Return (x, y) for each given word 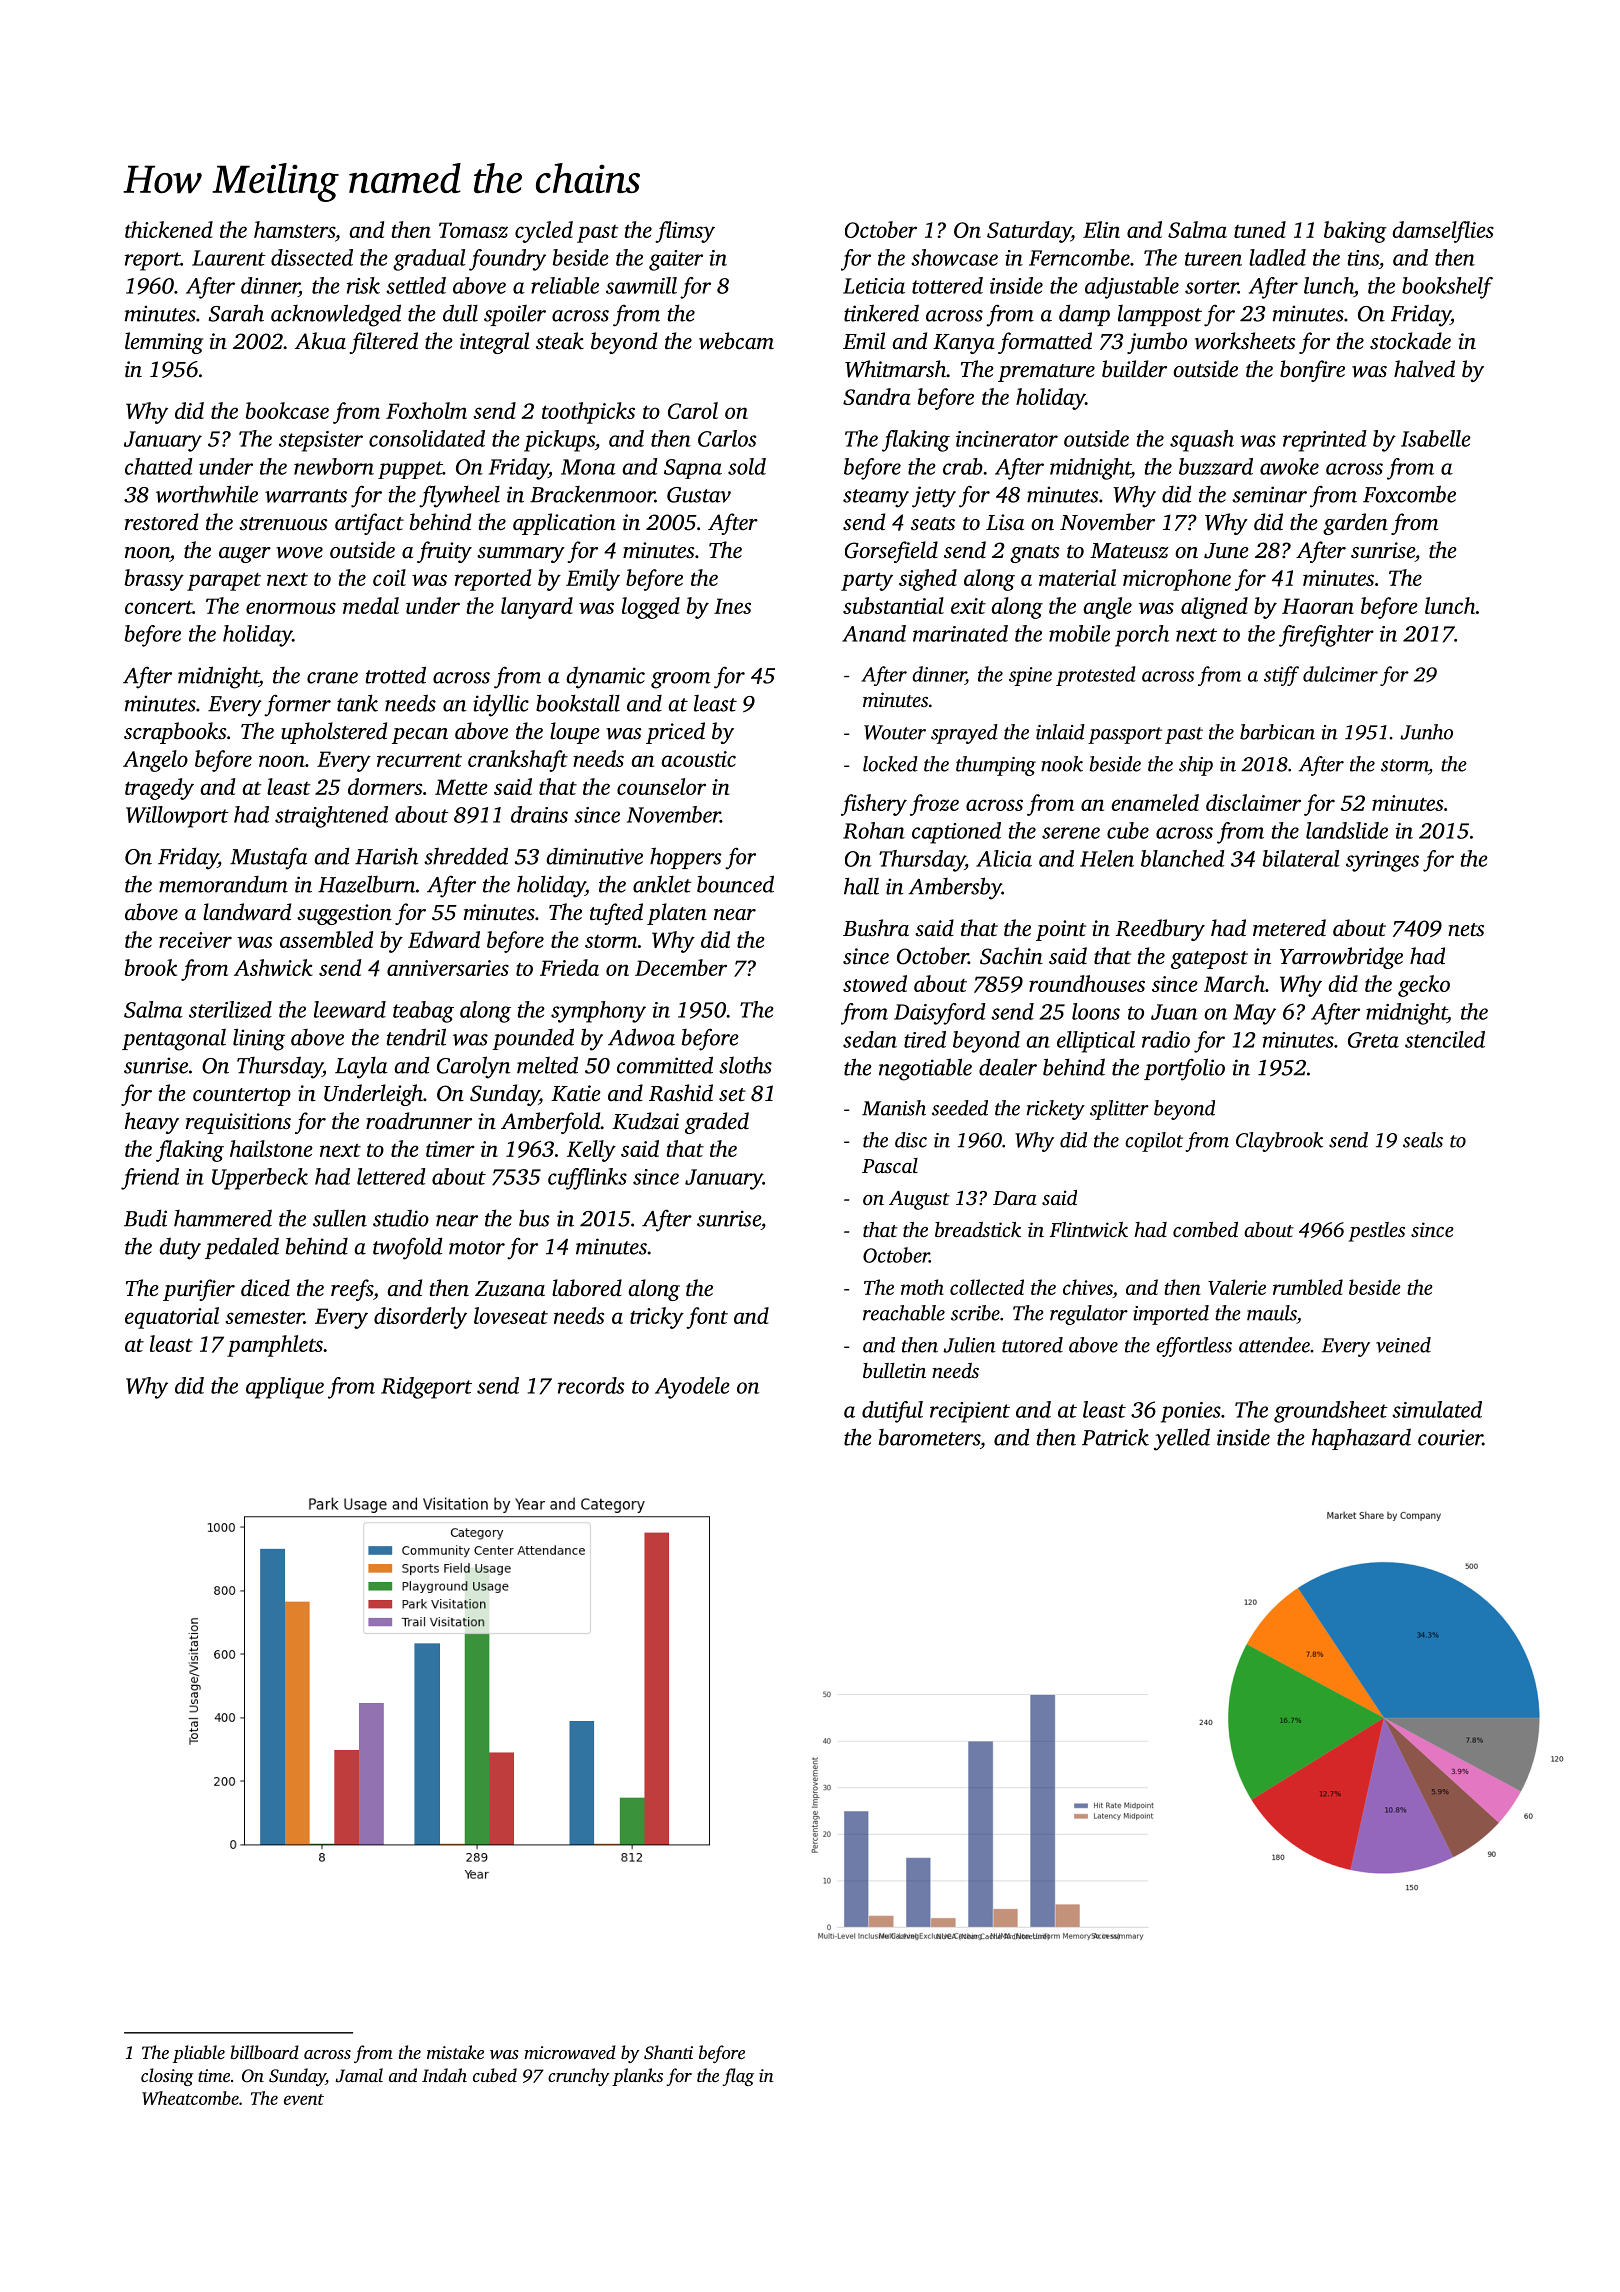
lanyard (537, 608)
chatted (159, 466)
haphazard (1361, 1439)
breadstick (978, 1229)
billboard (264, 2052)
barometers (929, 1437)
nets (1466, 930)
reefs (352, 1290)
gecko (1424, 986)
